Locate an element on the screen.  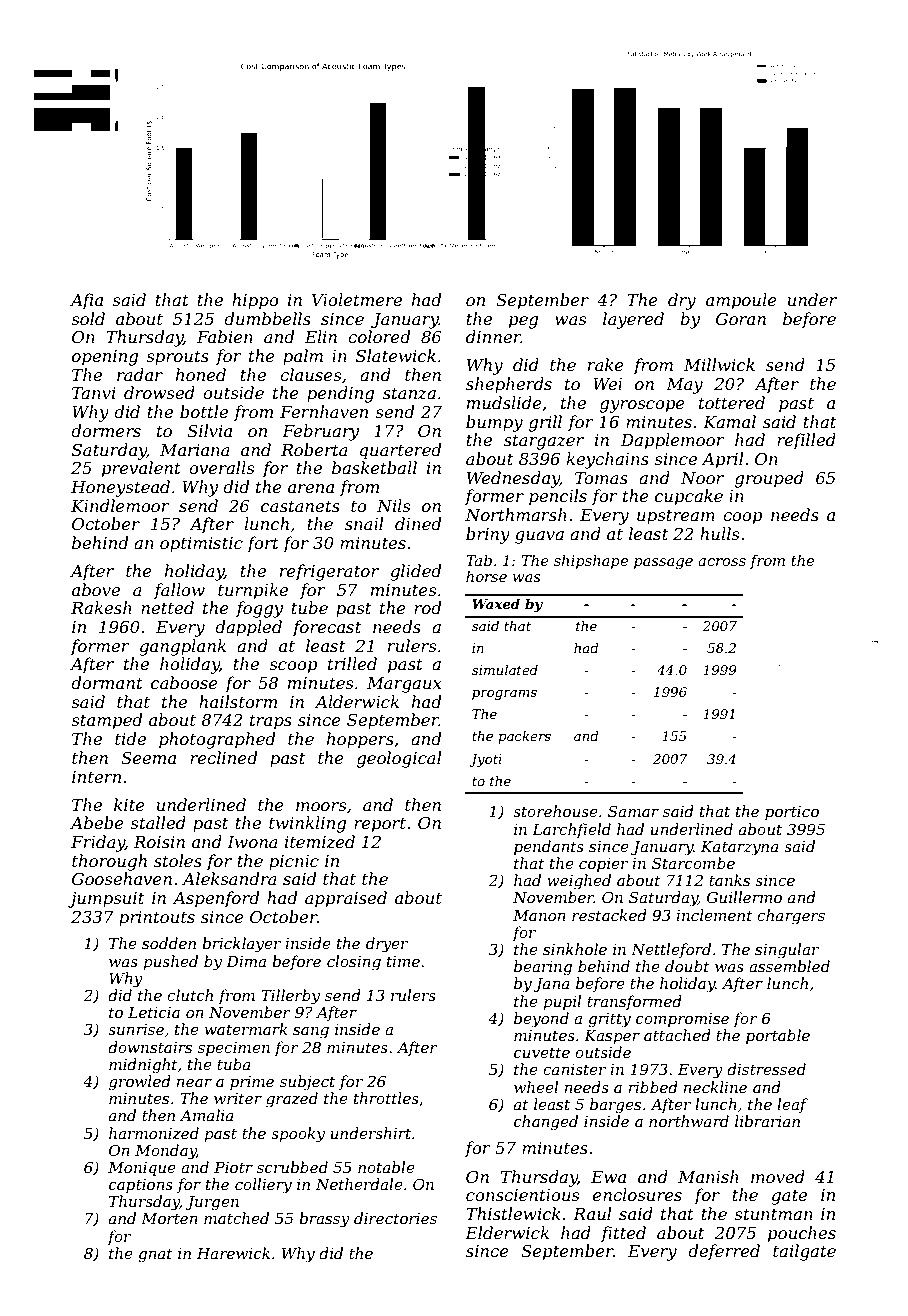
dumbbells is located at coordinates (267, 318).
